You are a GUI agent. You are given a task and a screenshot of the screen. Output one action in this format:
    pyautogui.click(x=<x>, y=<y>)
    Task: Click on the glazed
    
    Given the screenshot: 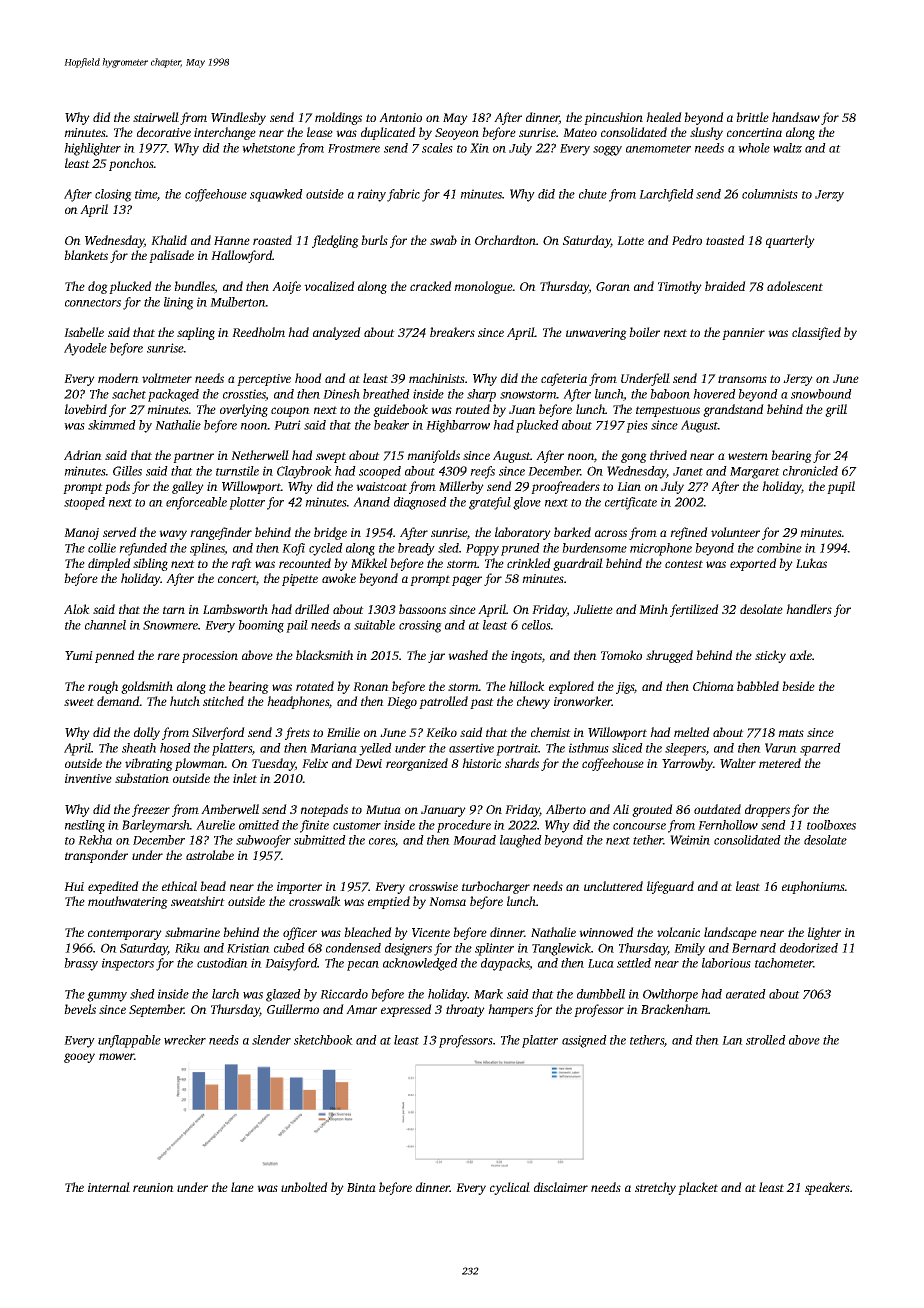 What is the action you would take?
    pyautogui.click(x=283, y=995)
